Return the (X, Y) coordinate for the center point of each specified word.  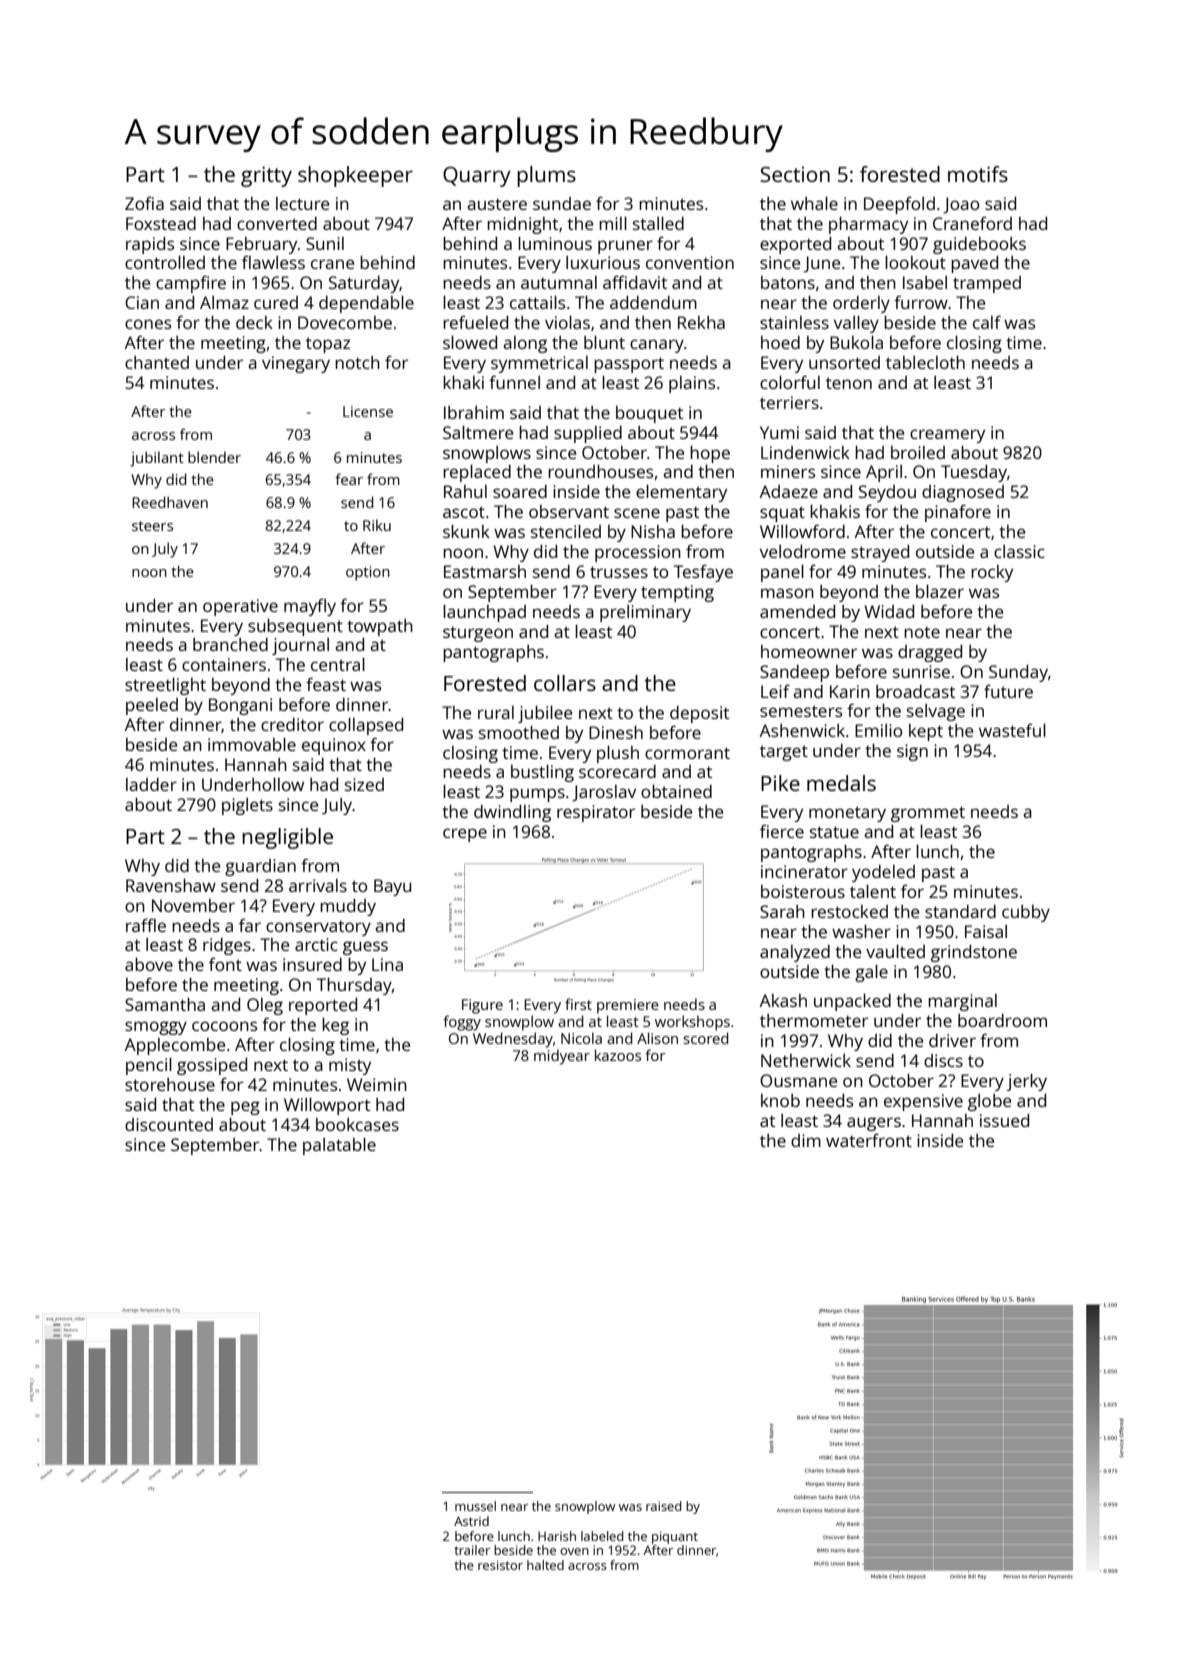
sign (912, 752)
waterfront (869, 1140)
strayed (880, 553)
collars (565, 683)
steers (152, 526)
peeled (152, 706)
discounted (169, 1124)
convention (690, 262)
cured (276, 302)
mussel (475, 1506)
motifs (978, 174)
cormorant (687, 753)
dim (806, 1140)
